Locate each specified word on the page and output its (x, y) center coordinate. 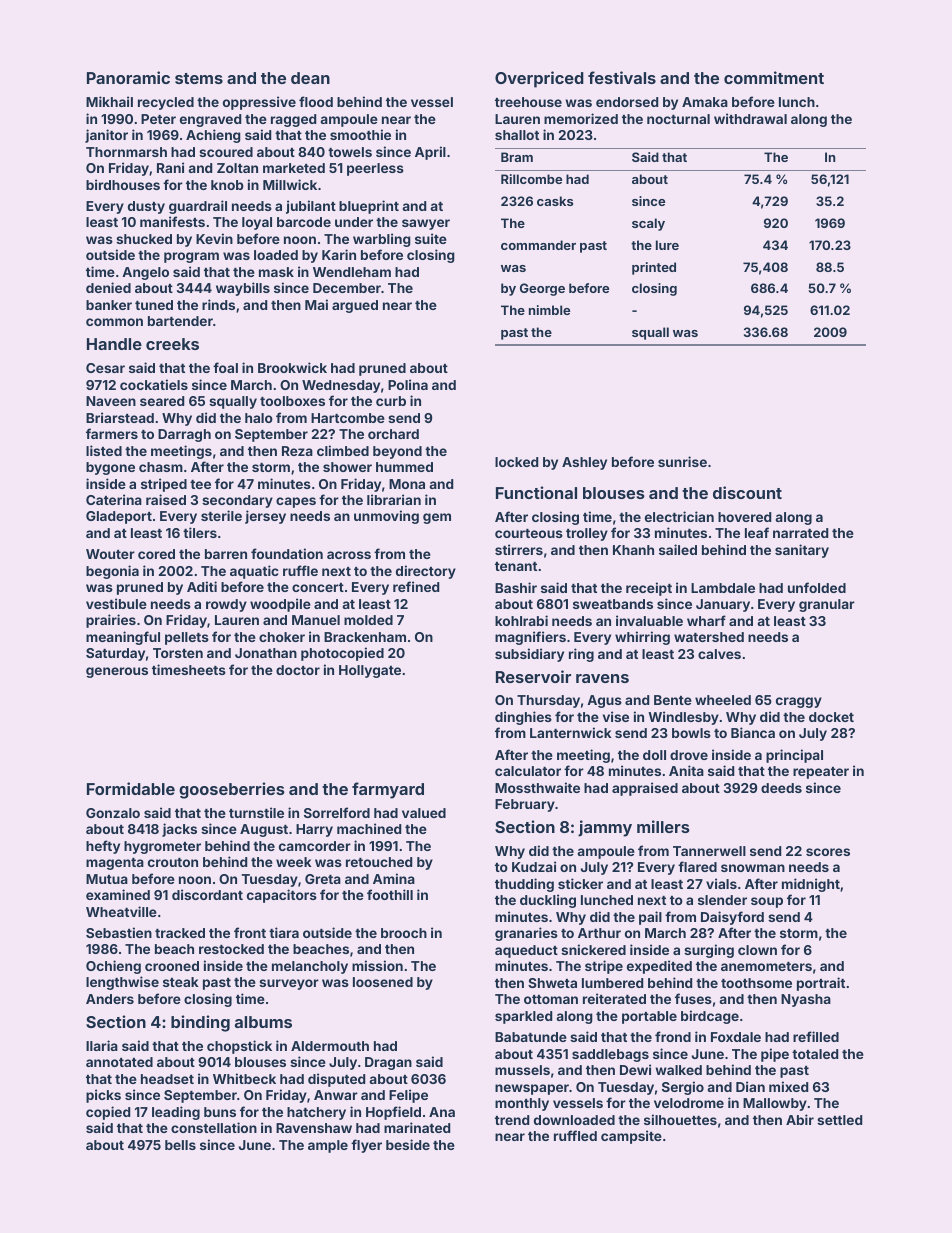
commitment (774, 77)
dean (310, 78)
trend (512, 1120)
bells (180, 1145)
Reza (297, 451)
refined (416, 586)
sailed (678, 549)
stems (199, 78)
